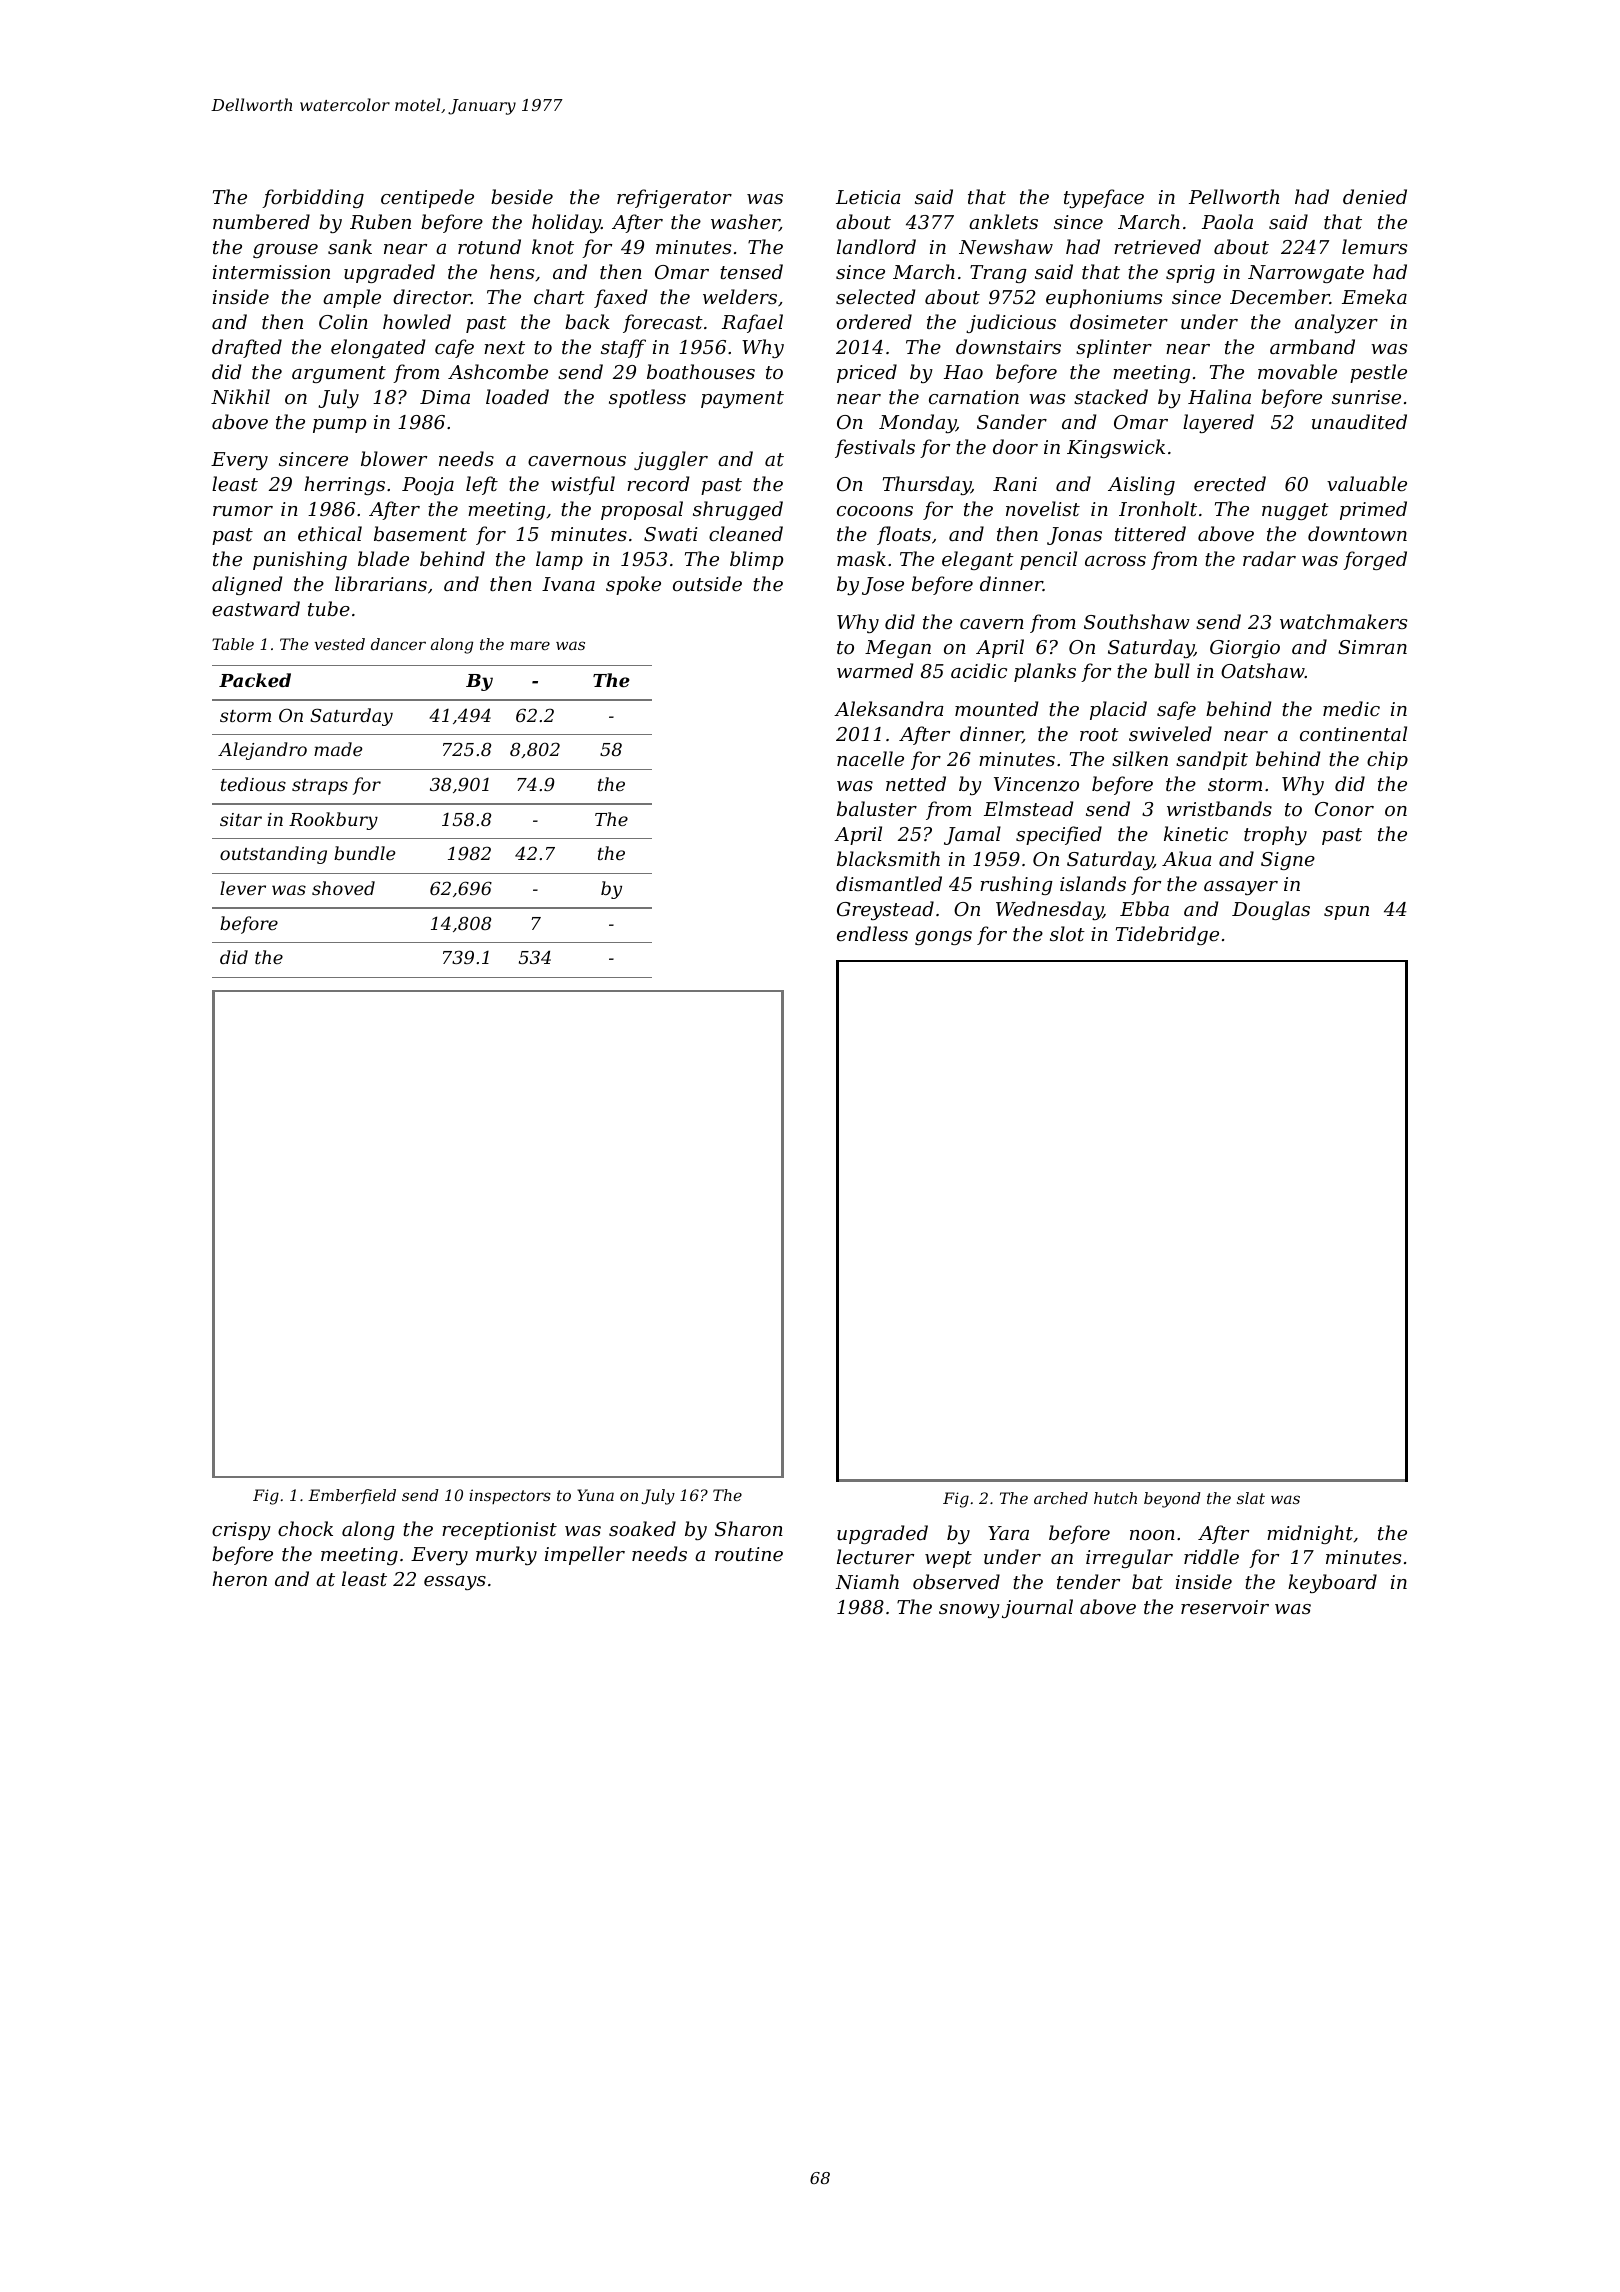 The height and width of the screenshot is (2292, 1620). What do you see at coordinates (943, 938) in the screenshot?
I see `gongs` at bounding box center [943, 938].
